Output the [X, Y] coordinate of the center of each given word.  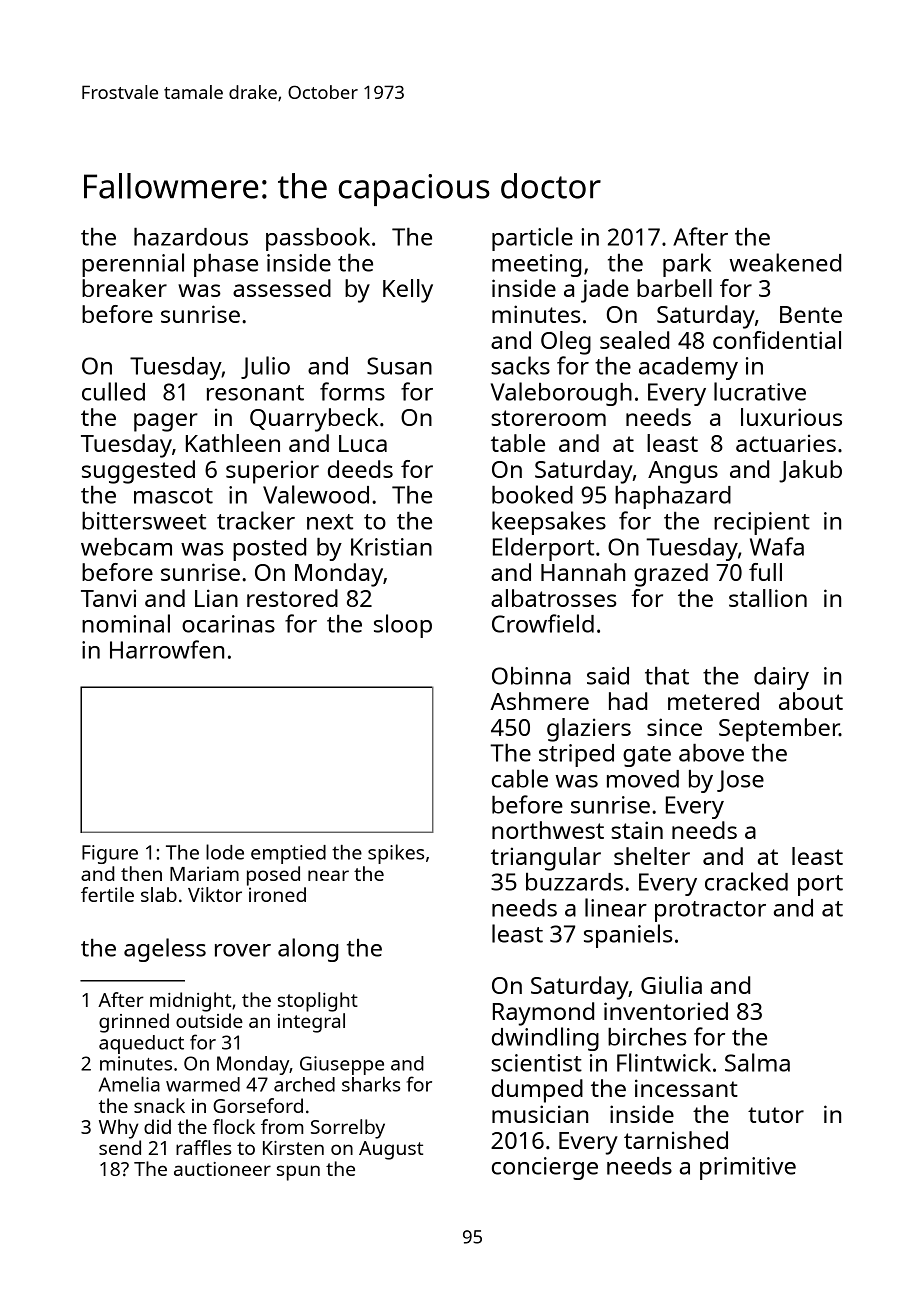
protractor [710, 911]
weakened [785, 262]
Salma [757, 1062]
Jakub [810, 471]
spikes [396, 854]
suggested [138, 472]
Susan [399, 366]
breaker [124, 288]
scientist [536, 1063]
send [120, 1147]
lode [225, 852]
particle [532, 239]
